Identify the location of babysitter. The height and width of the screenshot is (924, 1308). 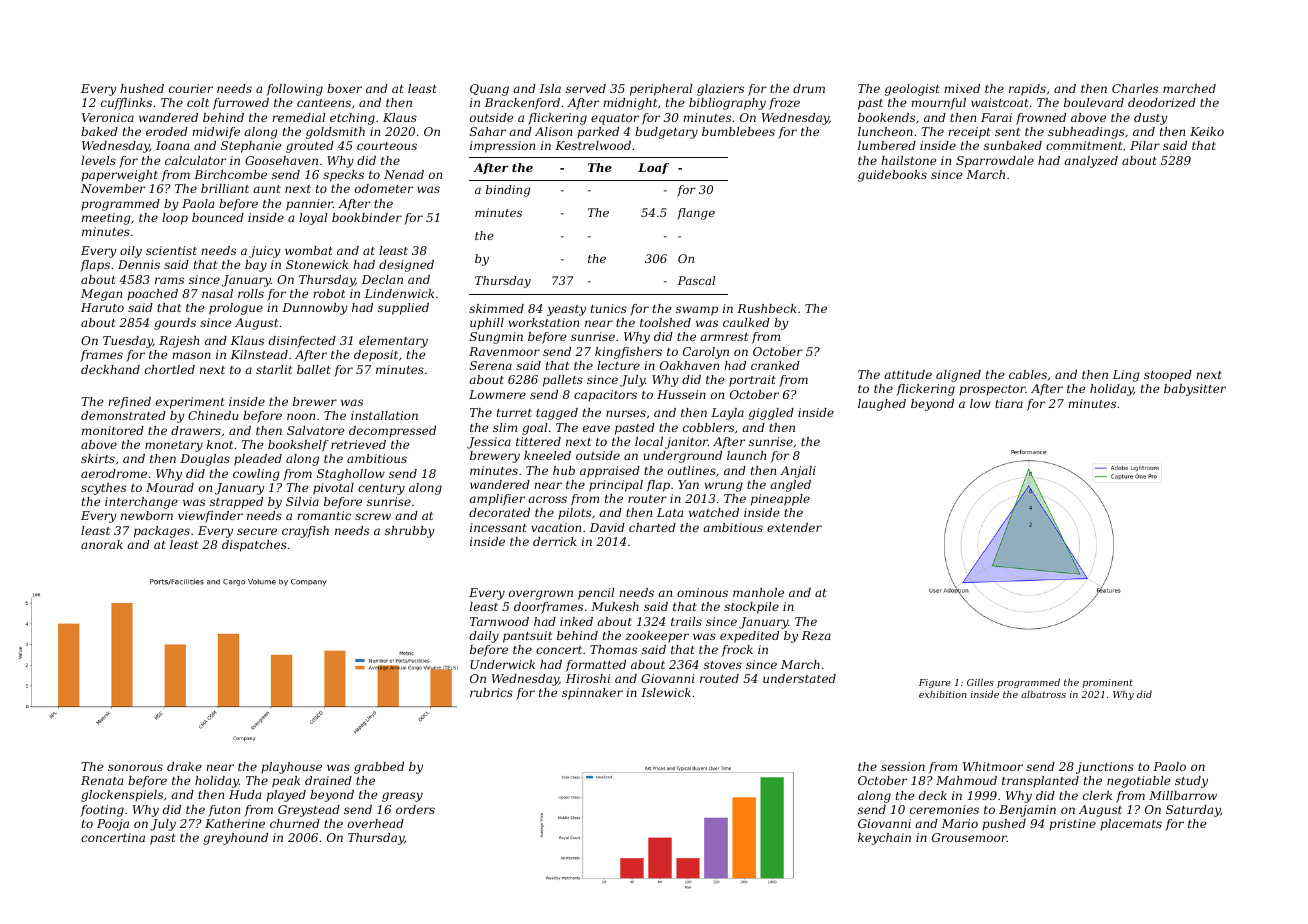
(1195, 390).
